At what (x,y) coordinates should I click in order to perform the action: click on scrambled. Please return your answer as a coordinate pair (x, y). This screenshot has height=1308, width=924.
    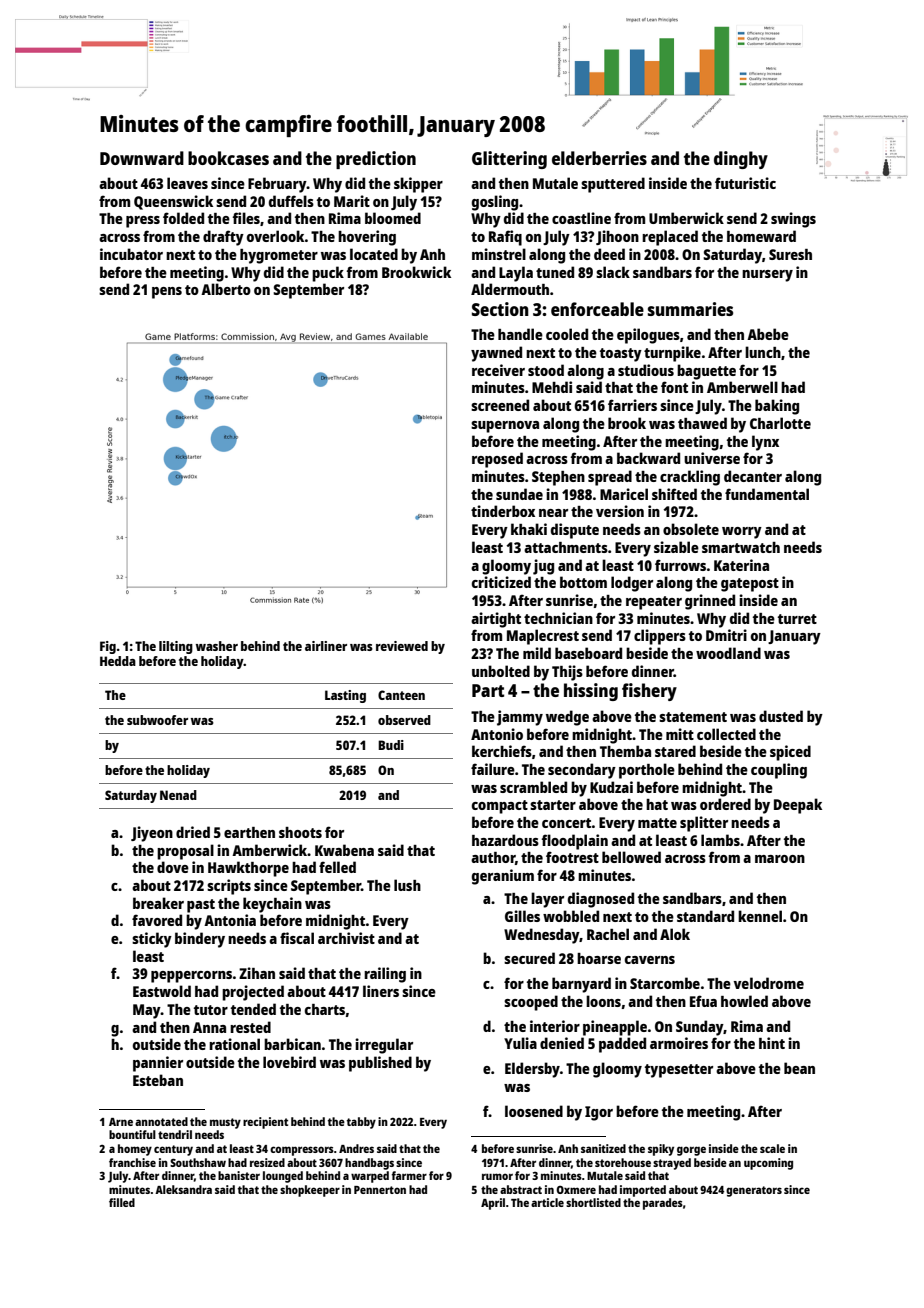
    Looking at the image, I should click on (533, 787).
